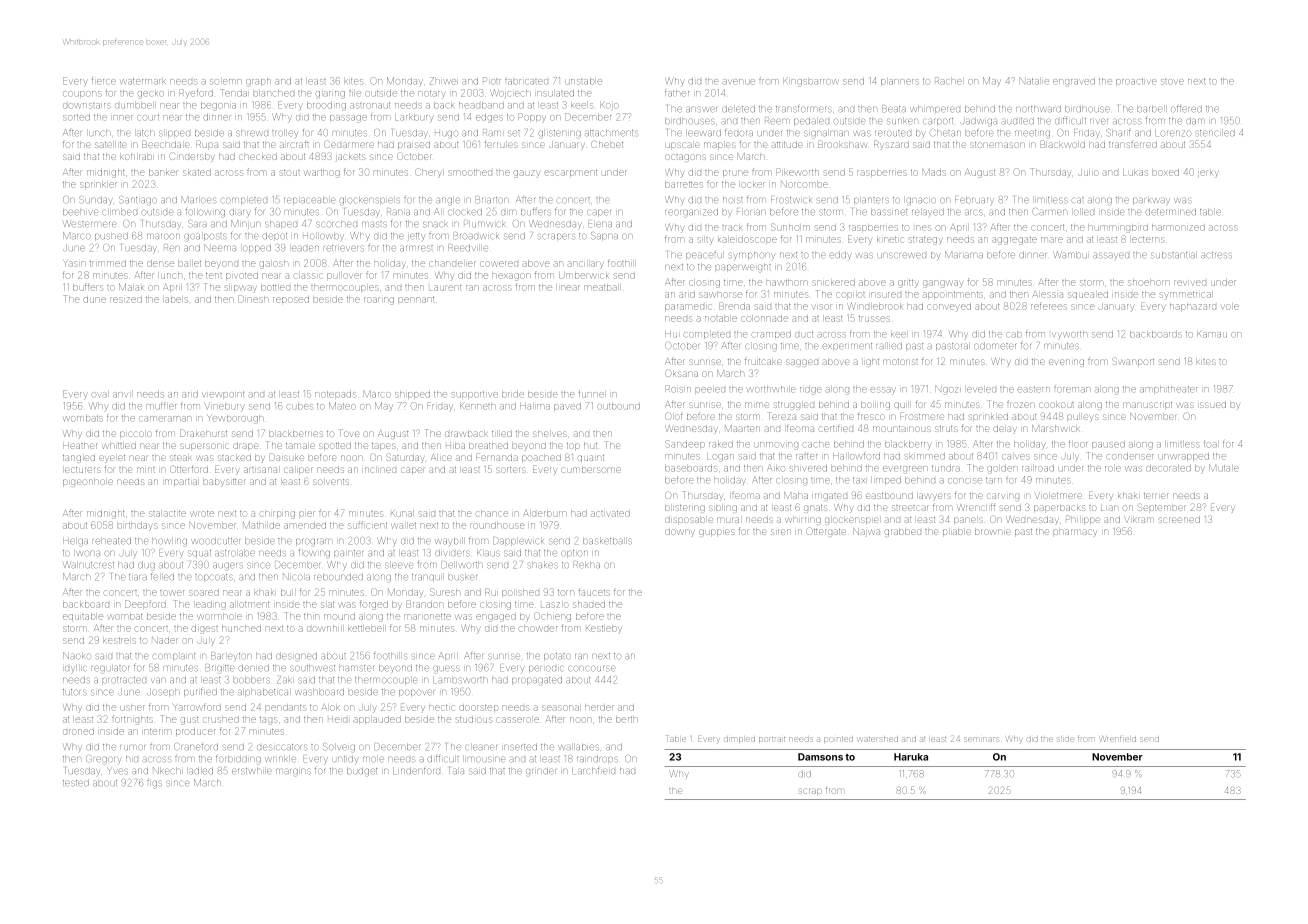  I want to click on applauded, so click(377, 720).
